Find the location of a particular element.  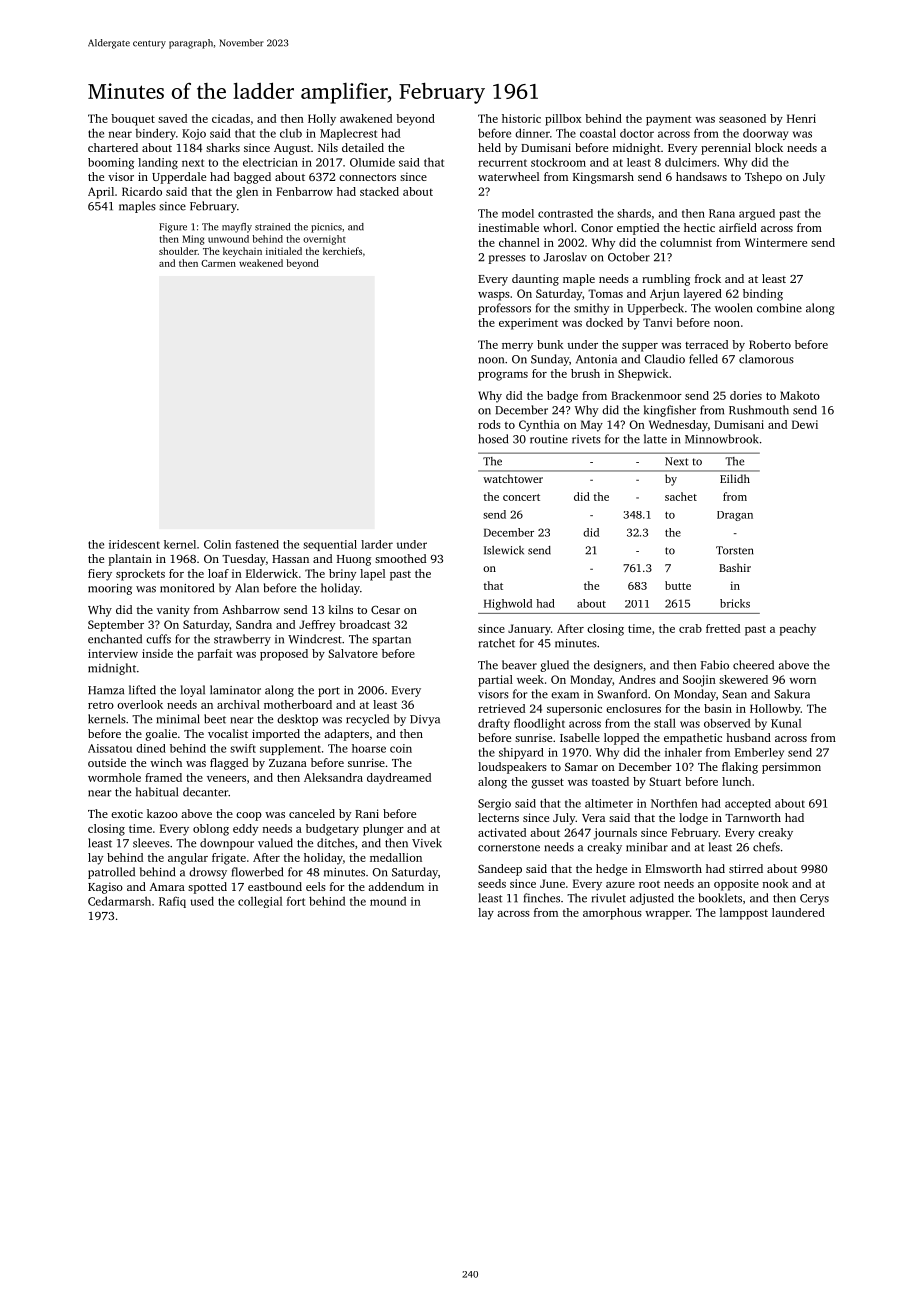

April is located at coordinates (101, 193).
